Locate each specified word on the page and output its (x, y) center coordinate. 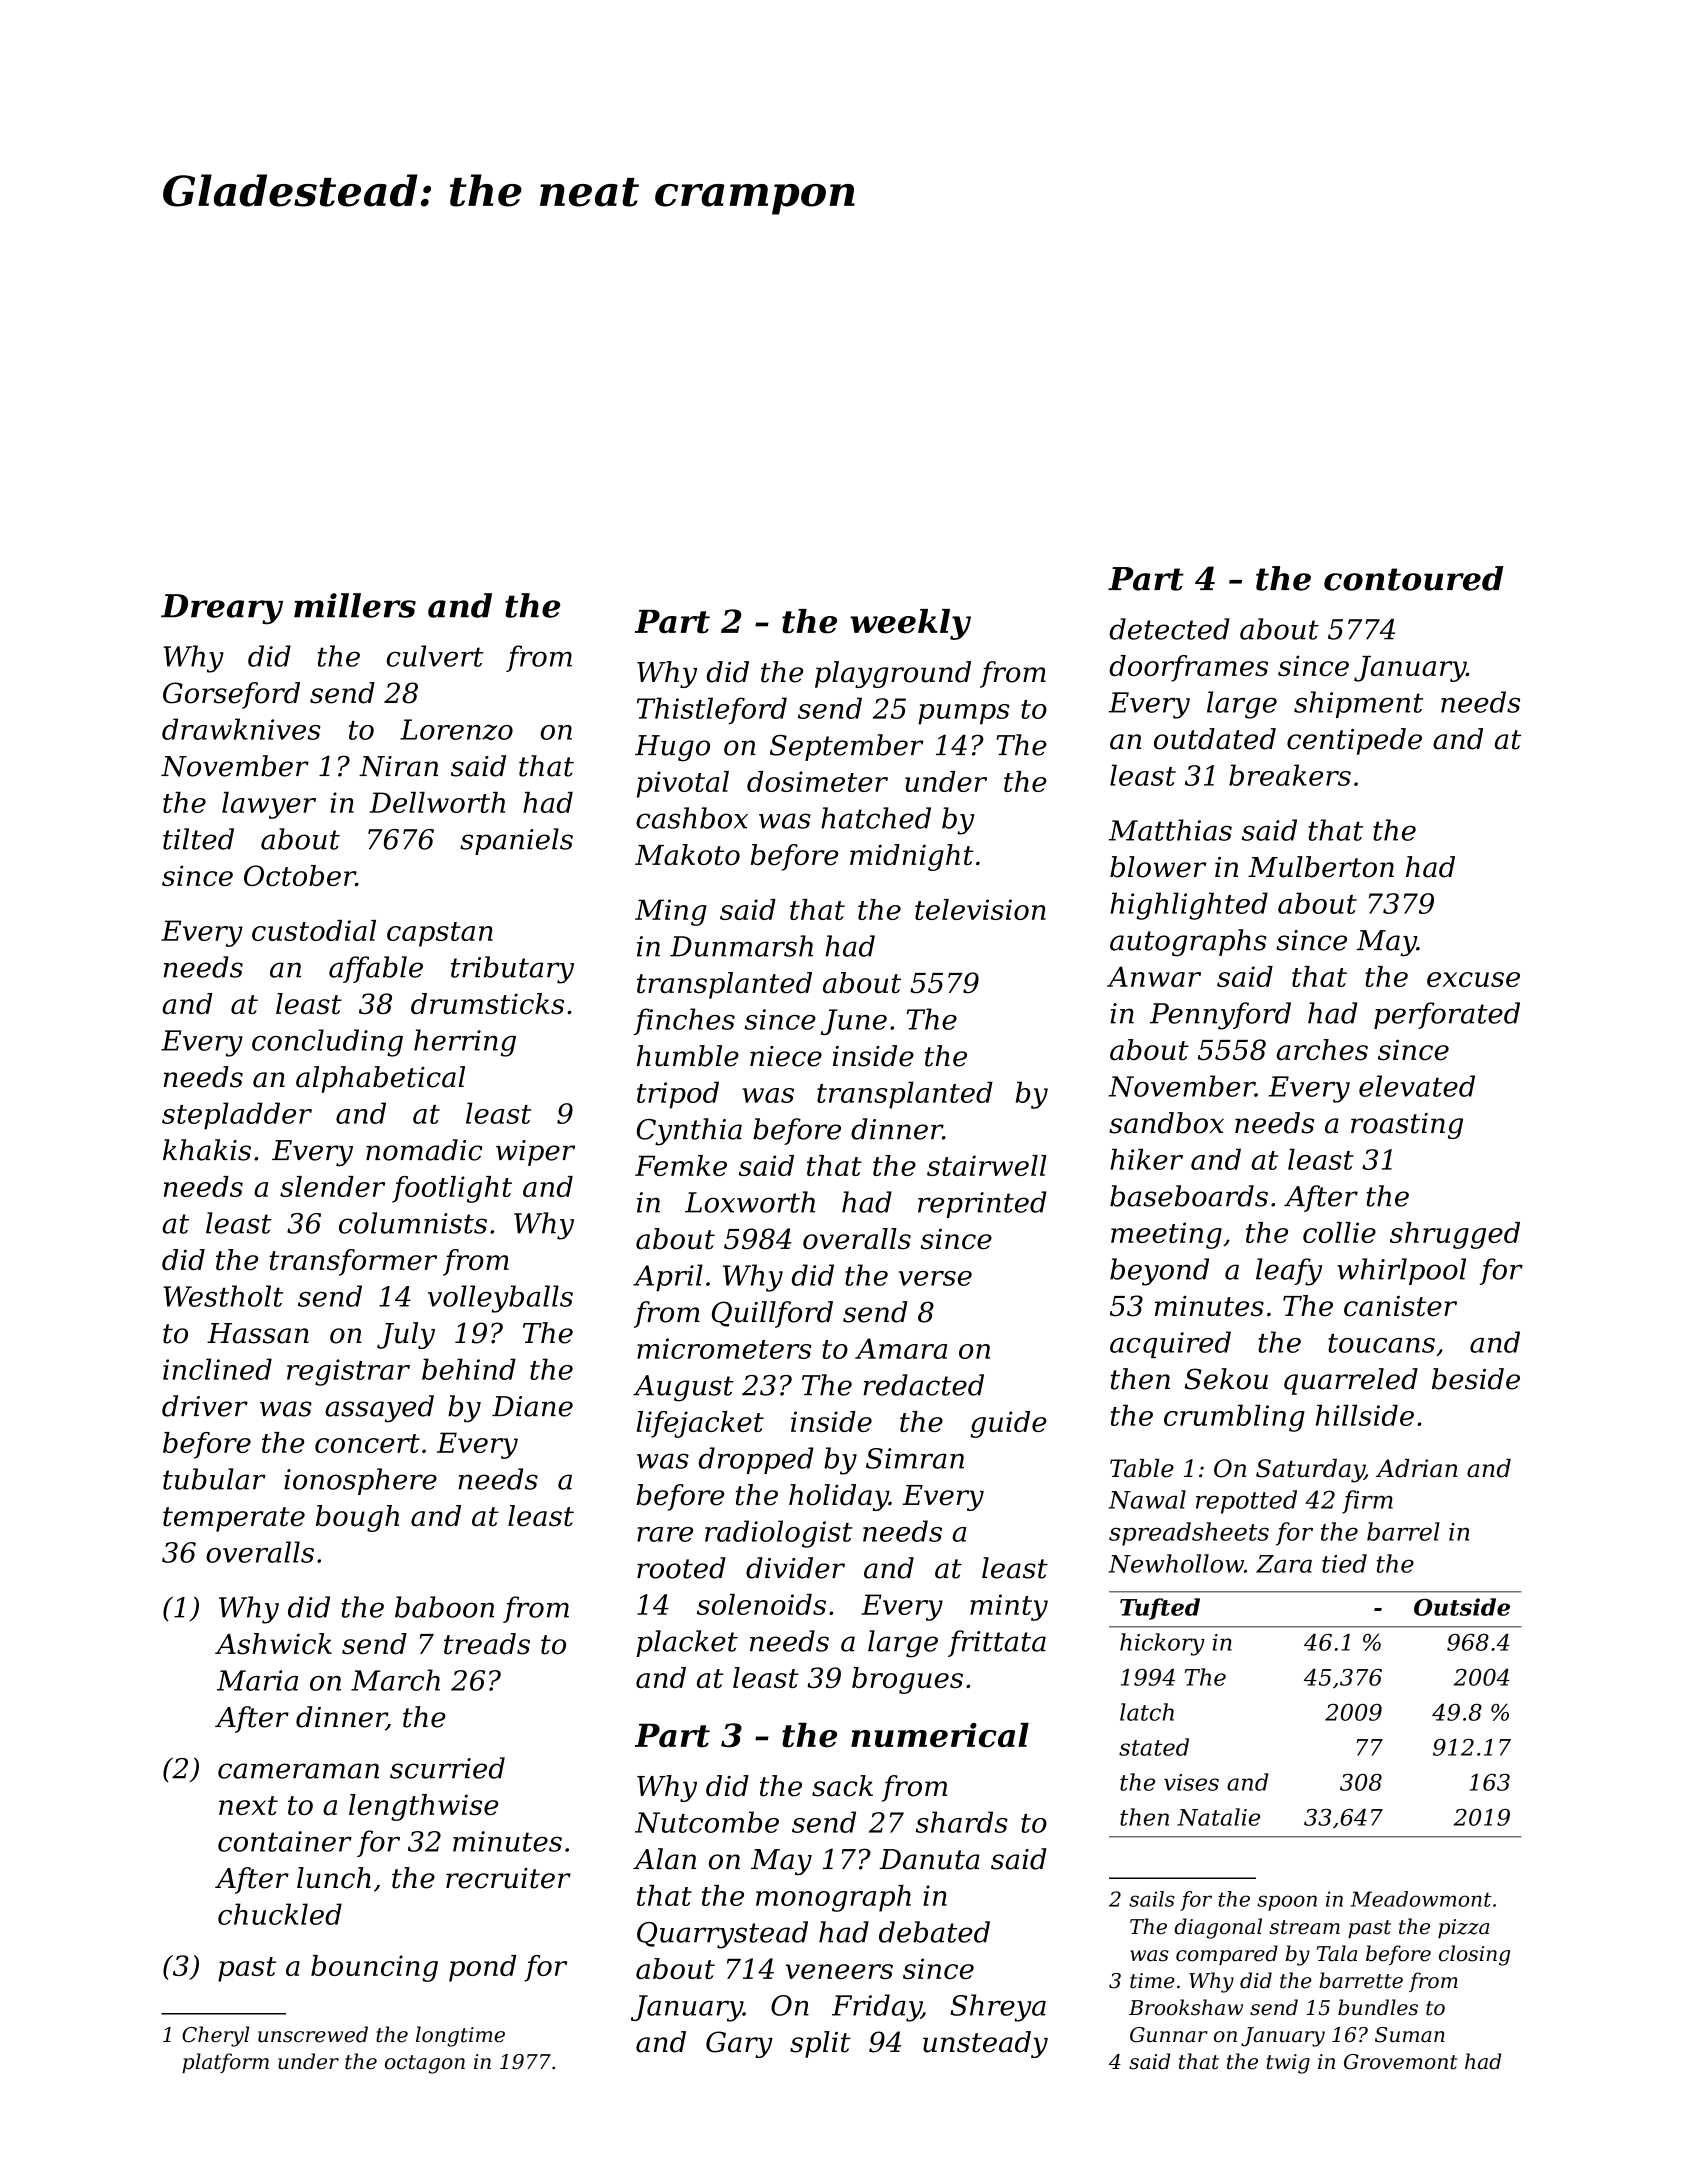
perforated (1447, 1015)
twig (1288, 2064)
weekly (910, 624)
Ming (671, 912)
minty (1009, 1607)
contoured (1413, 578)
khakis (207, 1150)
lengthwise (424, 1807)
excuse (1473, 979)
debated (934, 1932)
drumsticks (487, 1003)
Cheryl (215, 2036)
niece (786, 1056)
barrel (1403, 1531)
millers (355, 605)
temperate (234, 1519)
